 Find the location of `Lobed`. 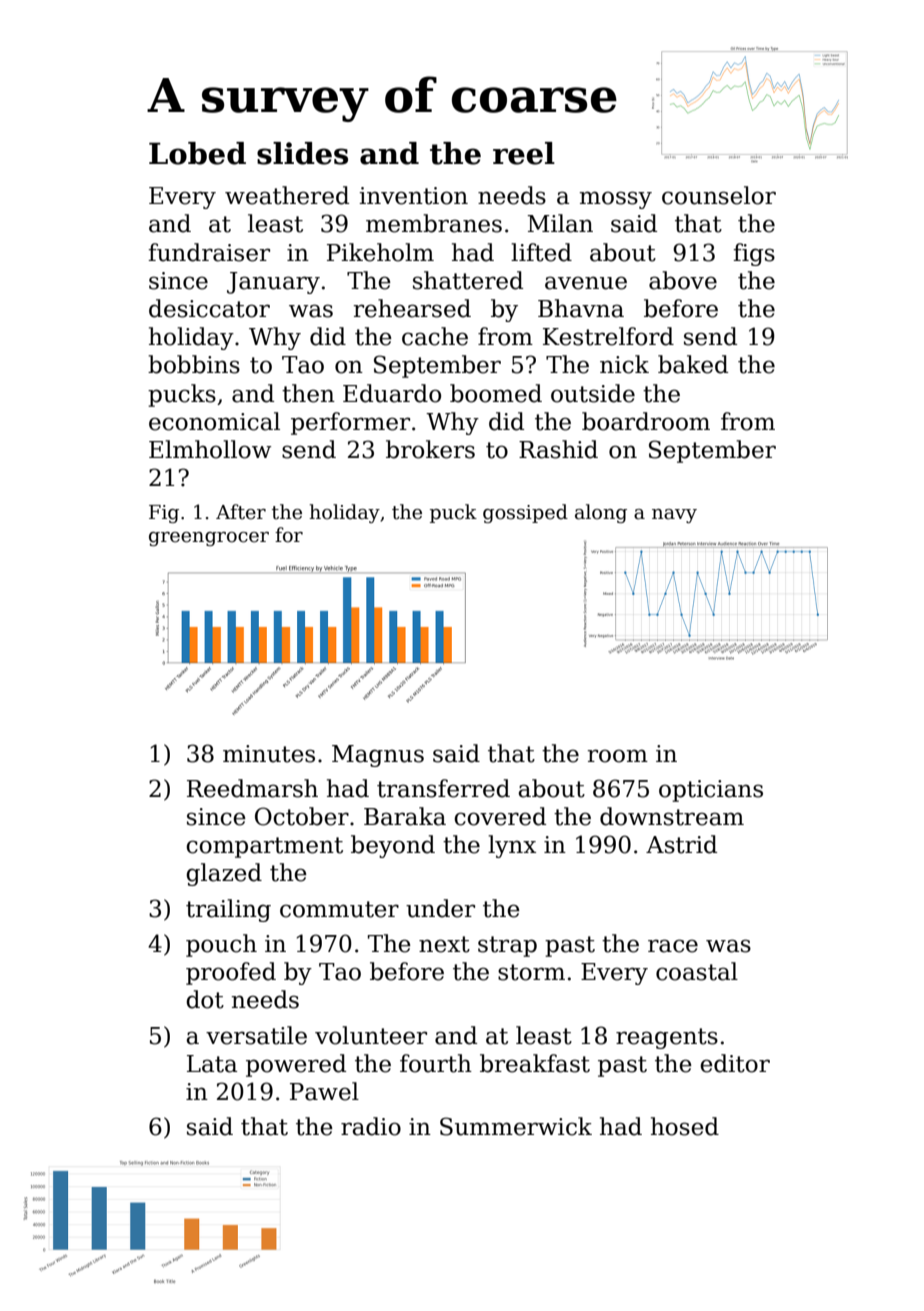

Lobed is located at coordinates (197, 153).
